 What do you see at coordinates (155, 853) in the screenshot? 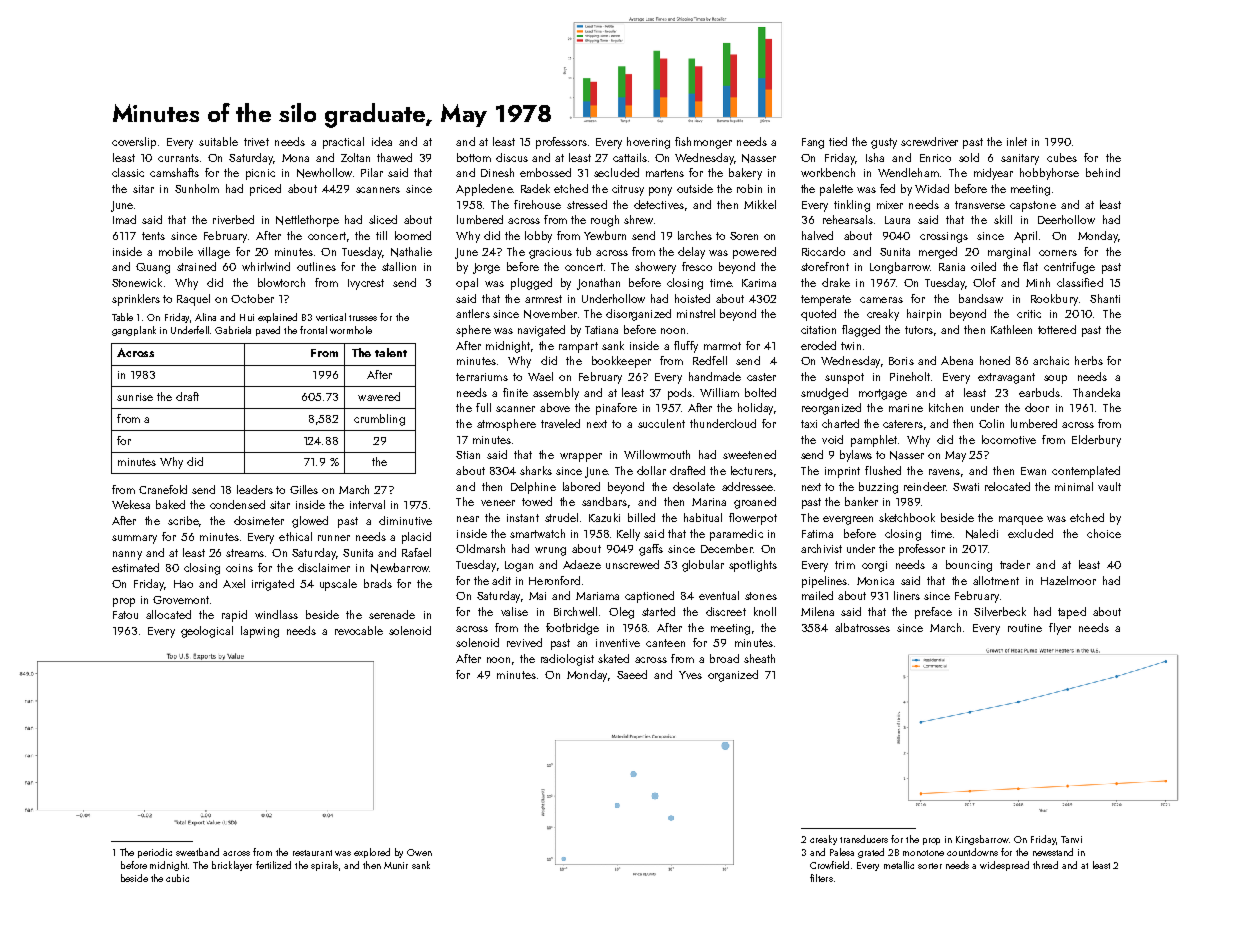
I see `periodic` at bounding box center [155, 853].
